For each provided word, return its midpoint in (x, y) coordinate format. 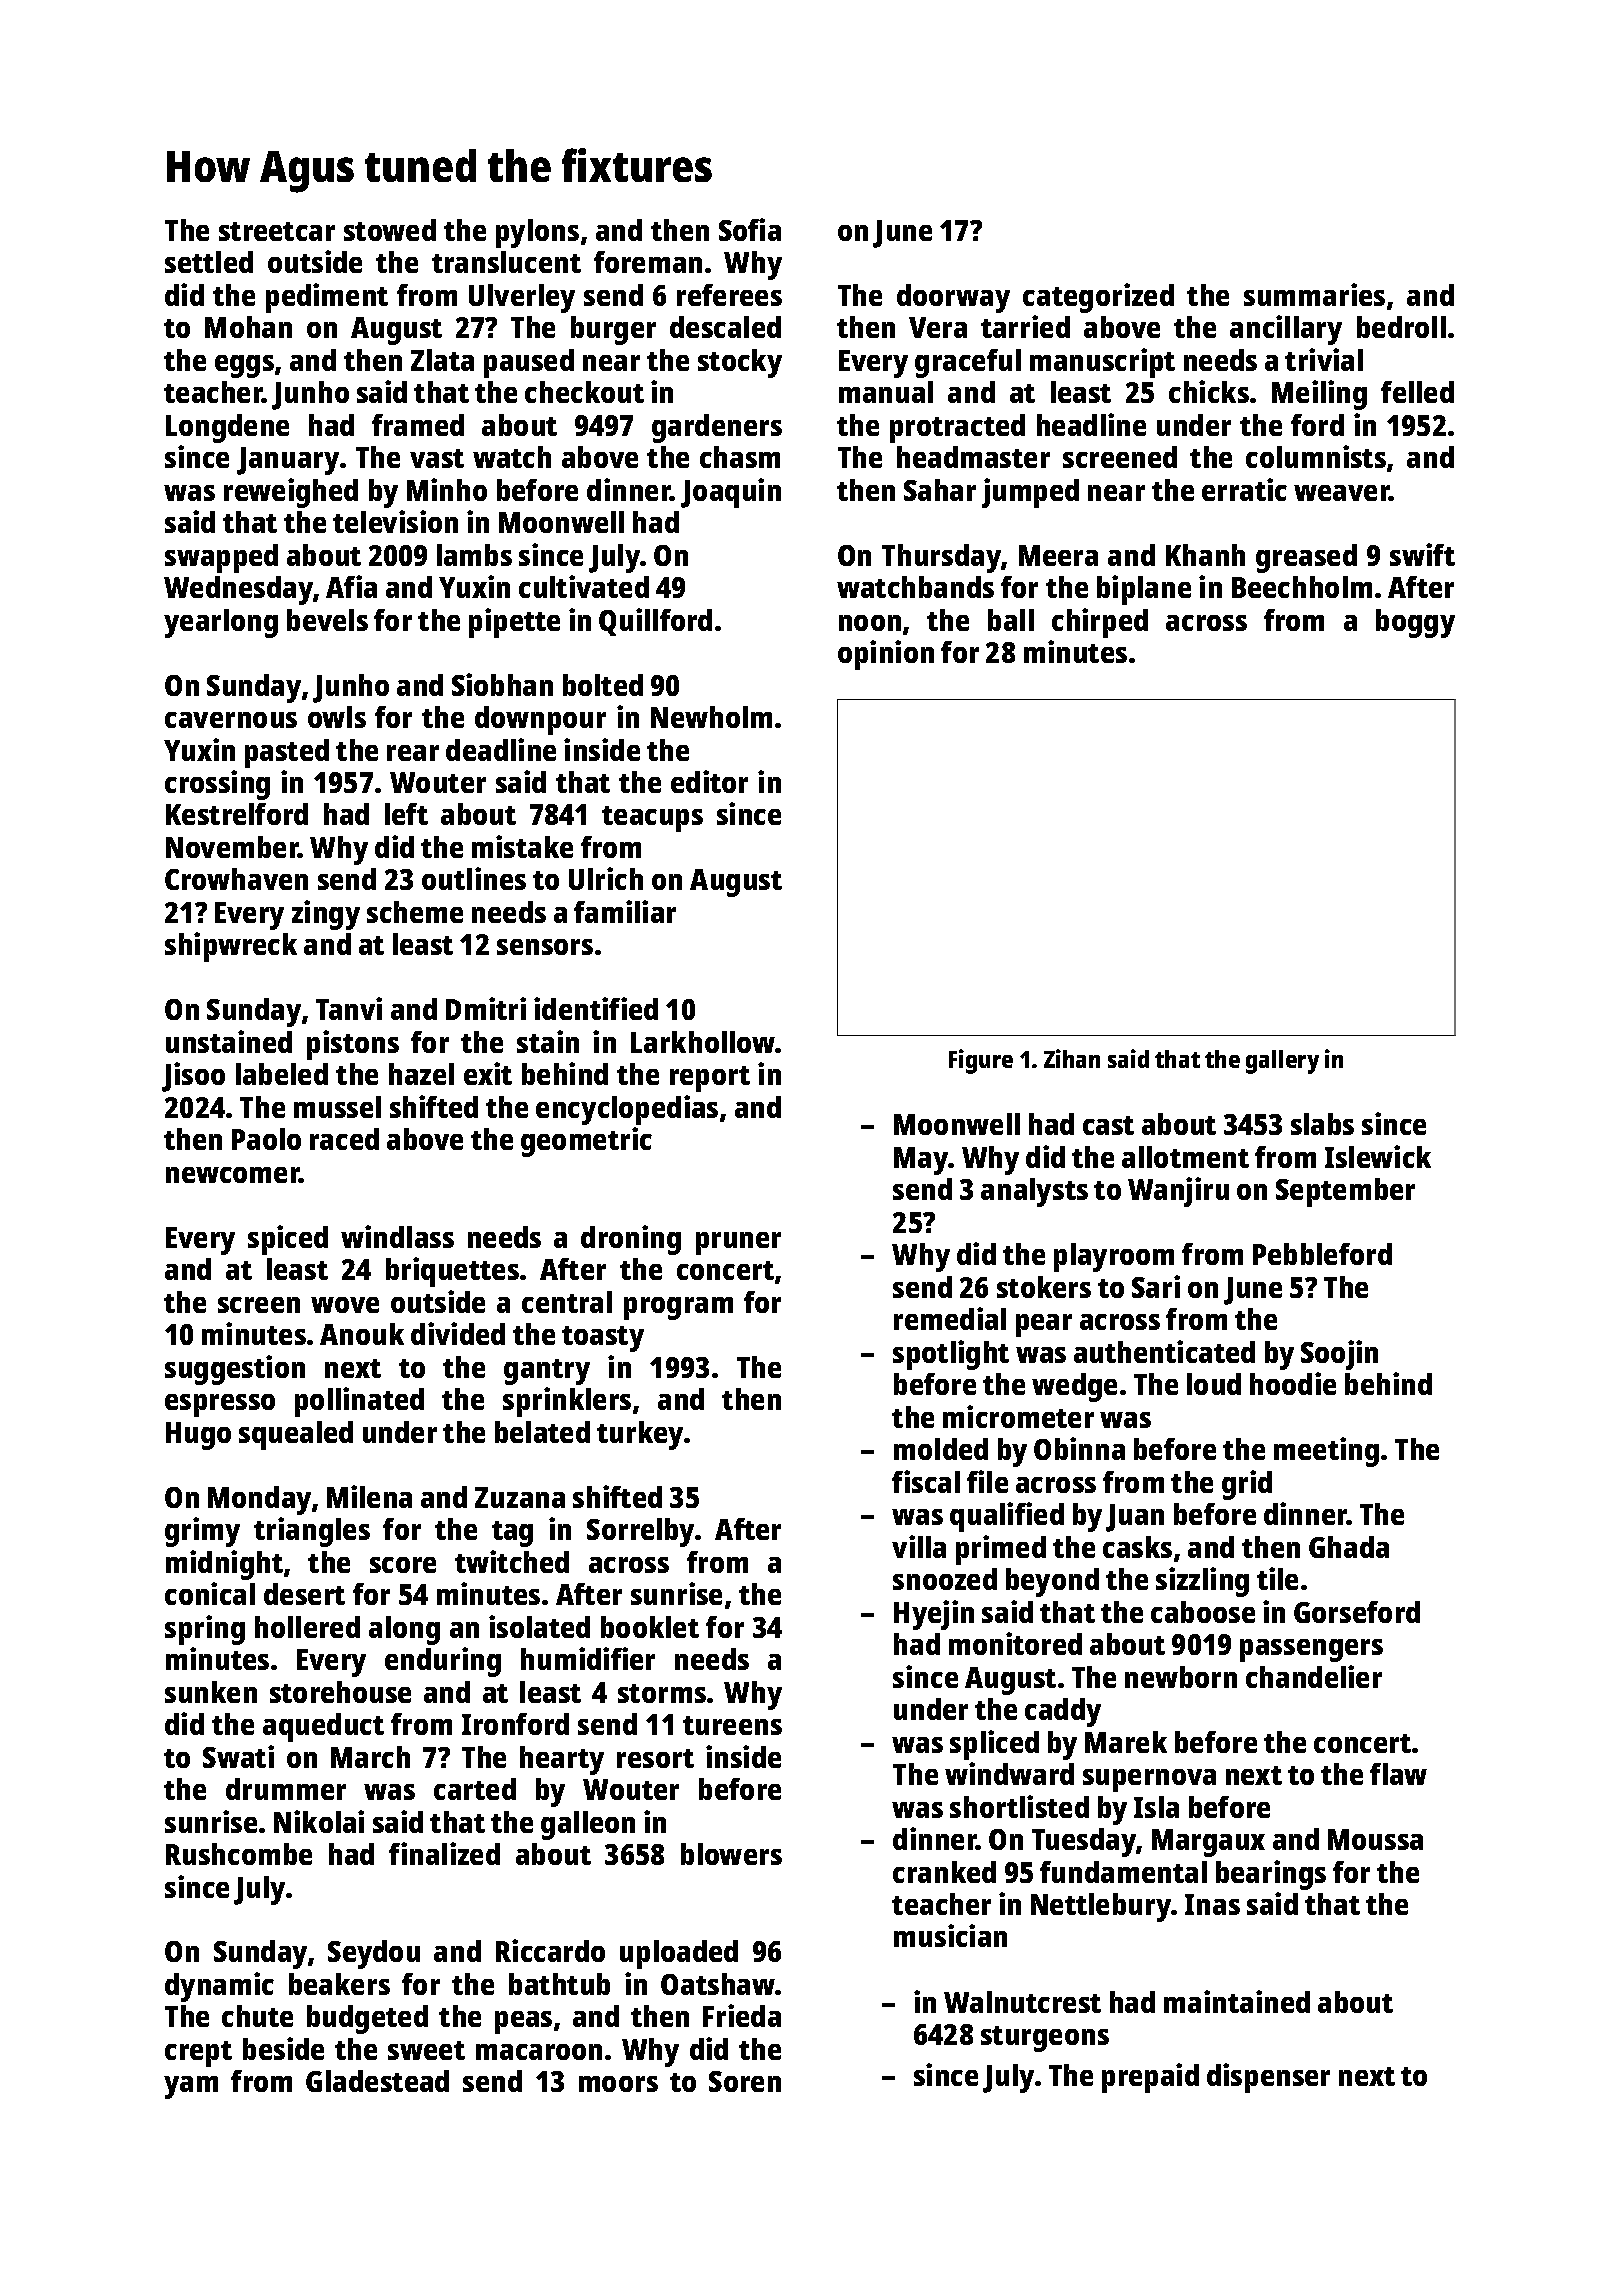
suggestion (235, 1370)
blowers (731, 1854)
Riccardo (550, 1950)
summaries (1314, 294)
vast (437, 458)
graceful (968, 363)
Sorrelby (641, 1532)
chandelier (1314, 1676)
